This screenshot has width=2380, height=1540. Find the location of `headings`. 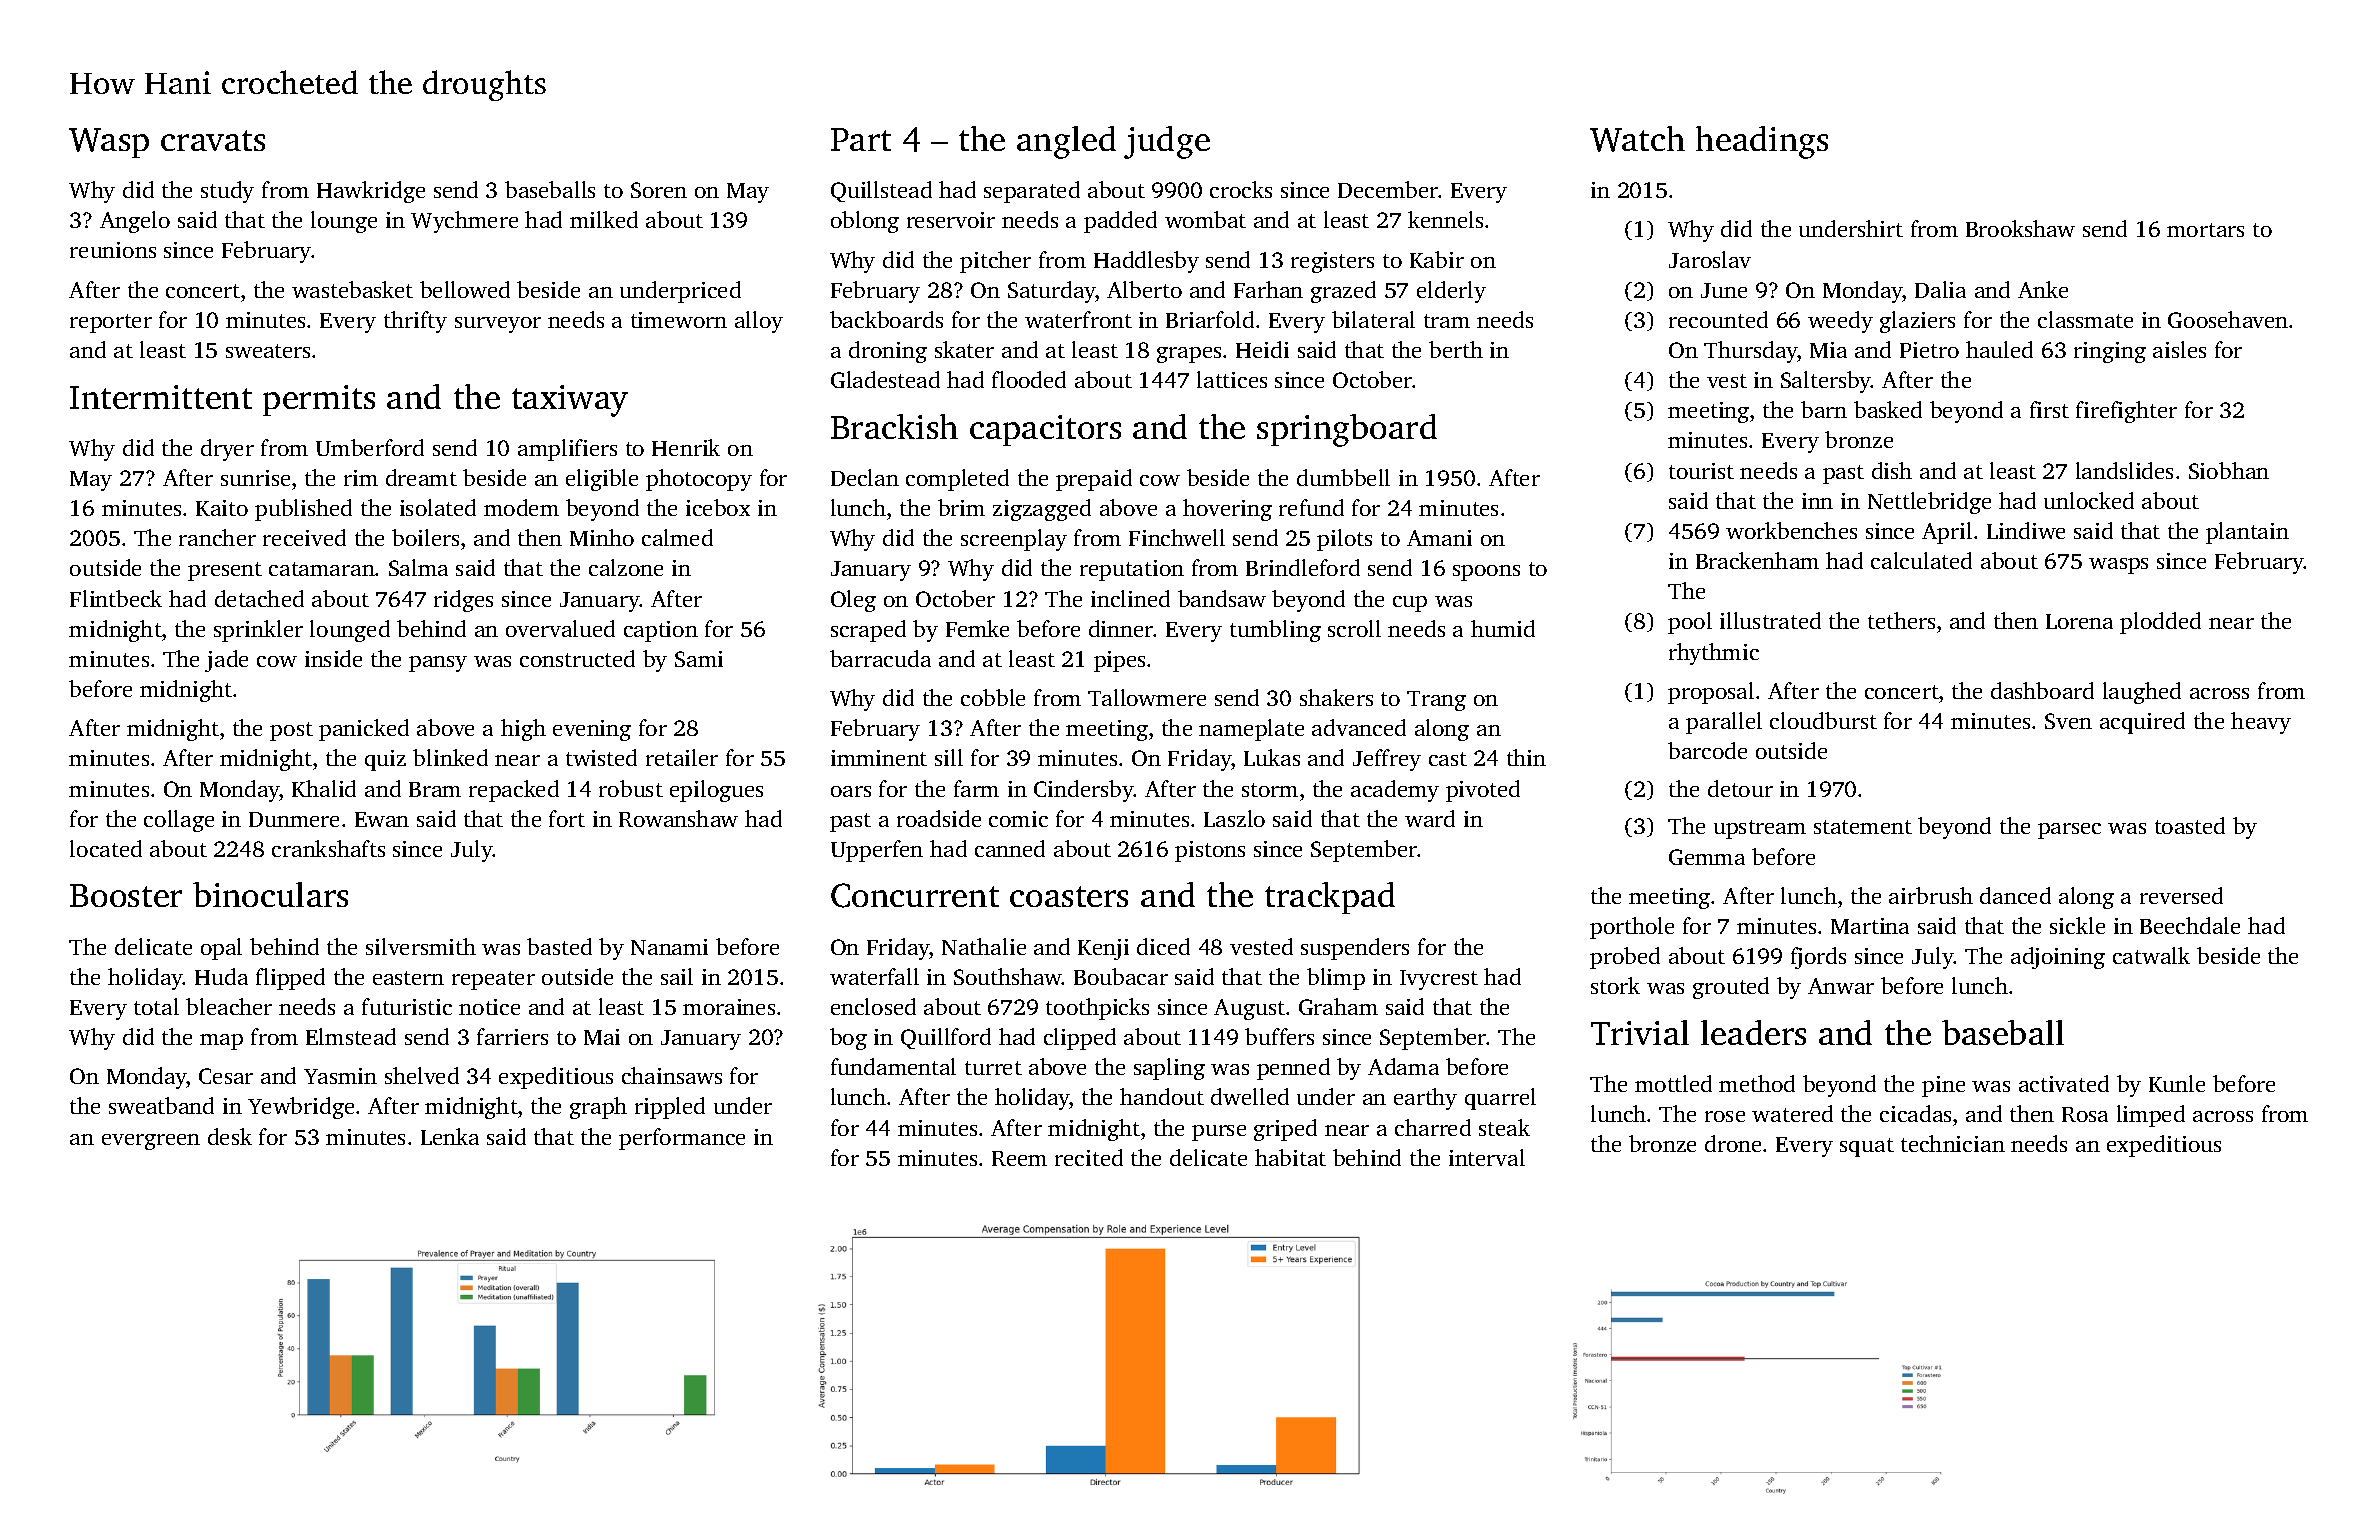

headings is located at coordinates (1762, 142).
